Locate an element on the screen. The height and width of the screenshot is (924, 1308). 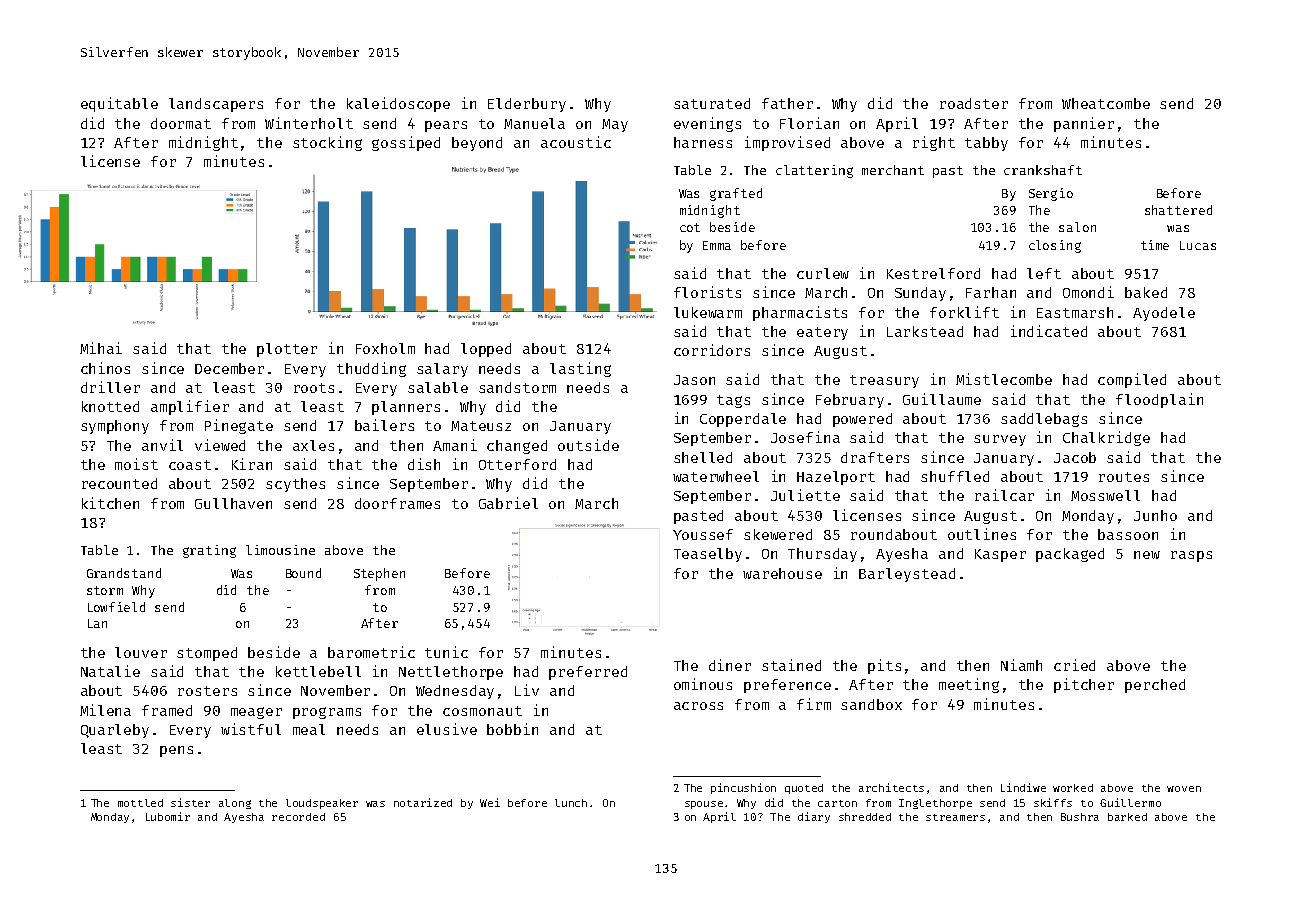
cot is located at coordinates (690, 227).
